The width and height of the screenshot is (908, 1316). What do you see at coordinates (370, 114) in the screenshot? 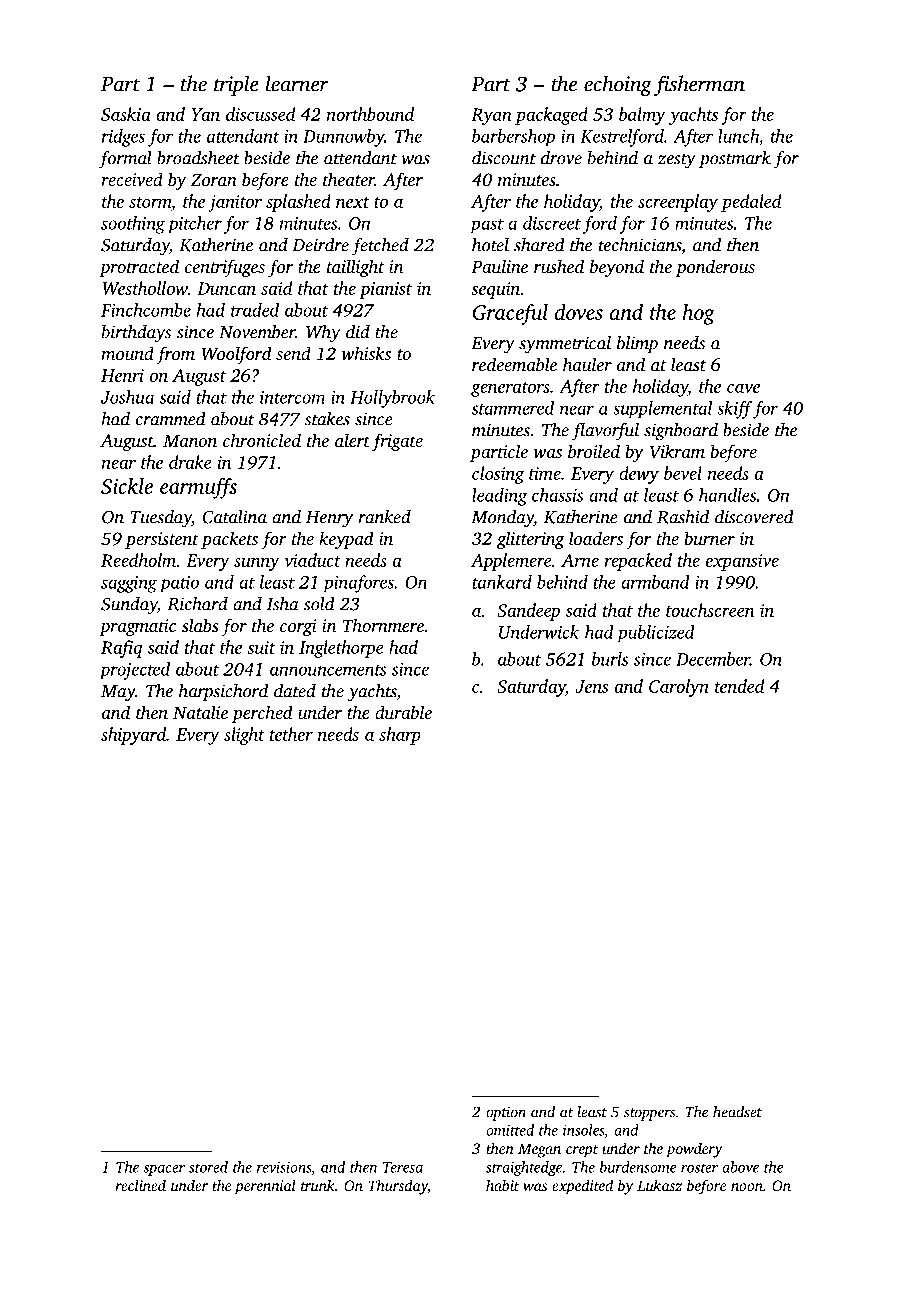
I see `northbound` at bounding box center [370, 114].
